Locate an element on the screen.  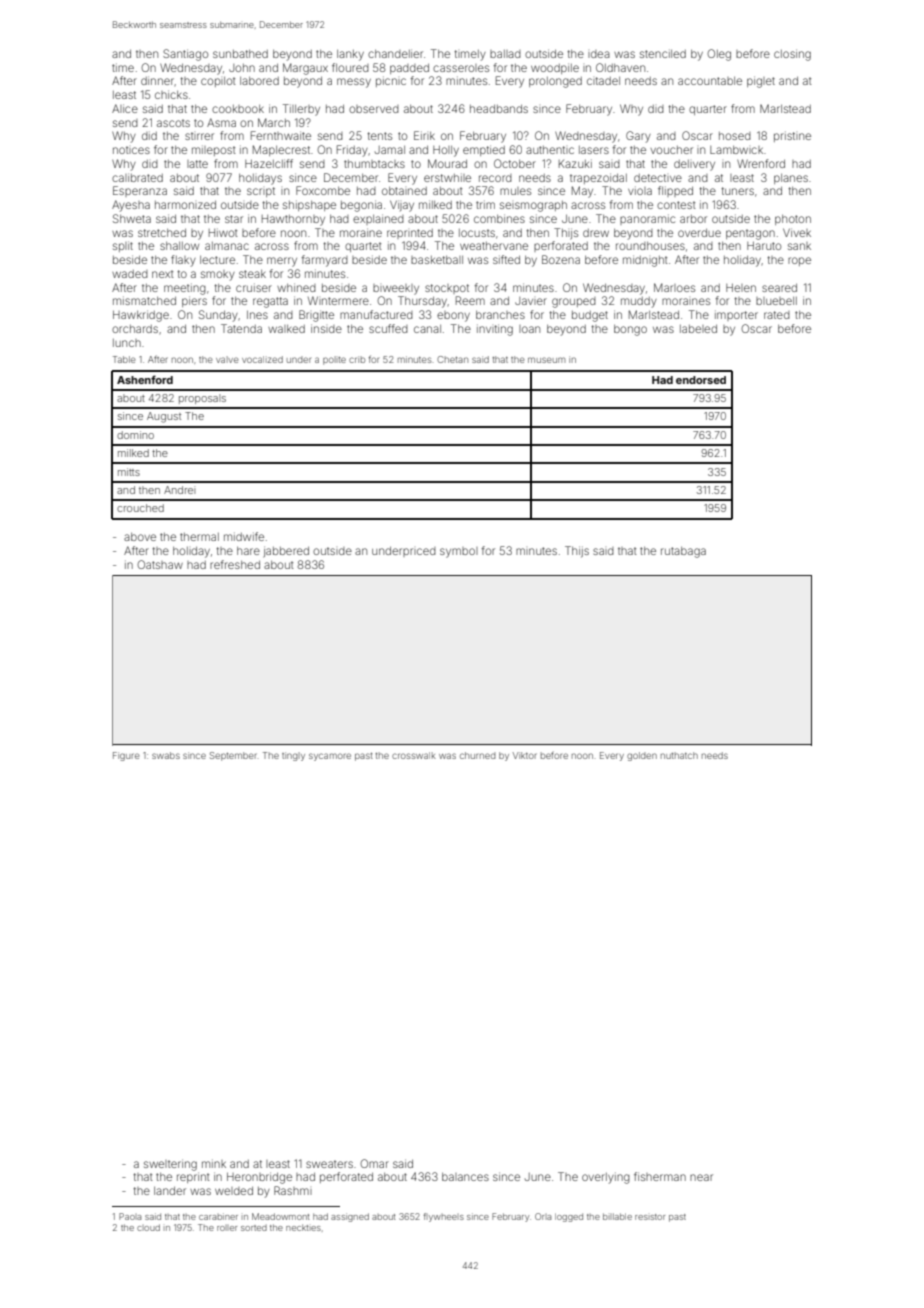
Oldhaven is located at coordinates (620, 67).
